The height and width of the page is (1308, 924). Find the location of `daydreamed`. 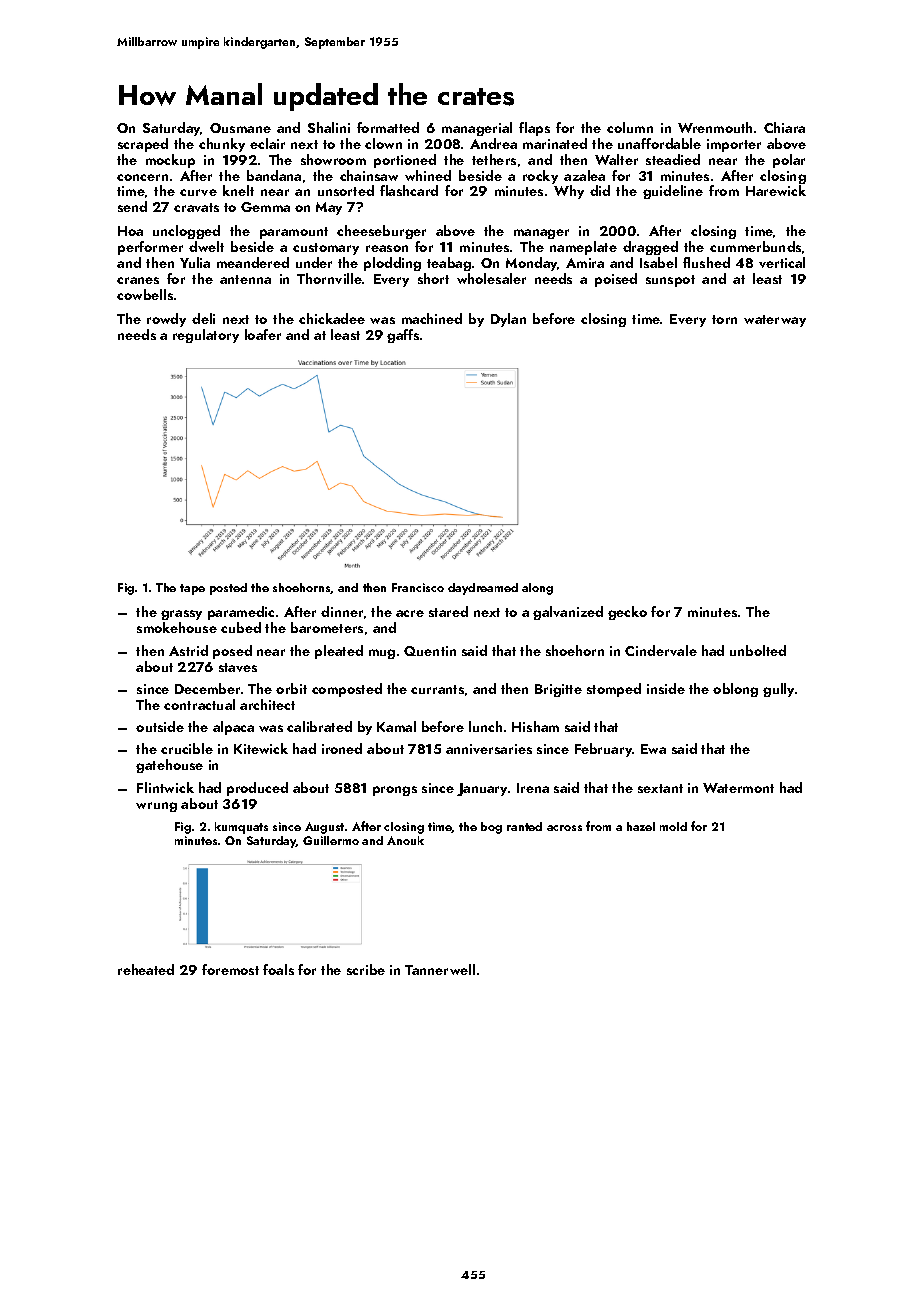

daydreamed is located at coordinates (483, 589).
